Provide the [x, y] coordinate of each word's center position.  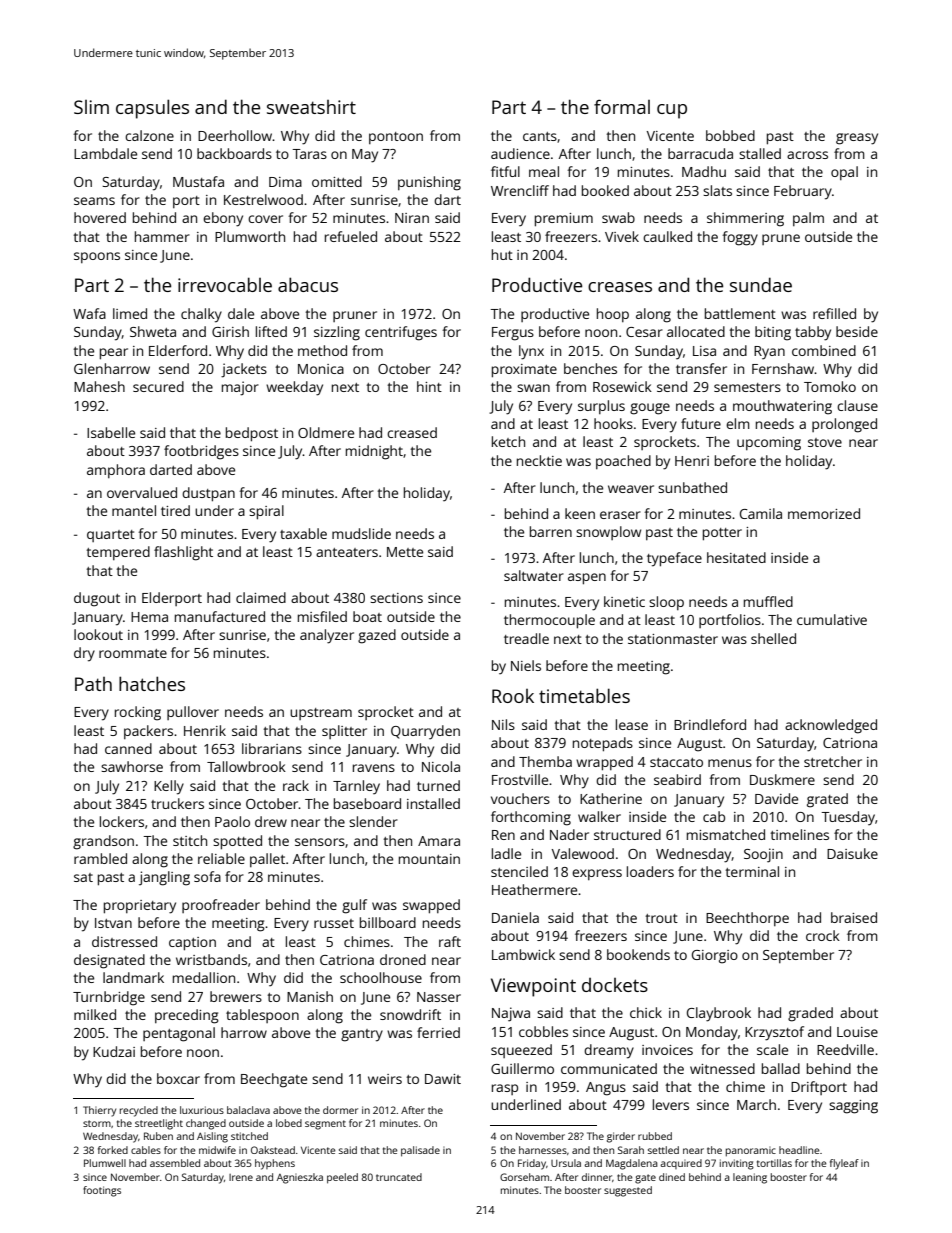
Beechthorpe [747, 919]
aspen [587, 579]
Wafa [89, 313]
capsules [152, 109]
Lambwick [523, 954]
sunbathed [692, 487]
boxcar [178, 1078]
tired [175, 510]
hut [502, 254]
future [701, 423]
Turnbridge [109, 998]
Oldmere [326, 432]
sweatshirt [311, 107]
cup [672, 111]
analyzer [327, 636]
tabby [813, 333]
